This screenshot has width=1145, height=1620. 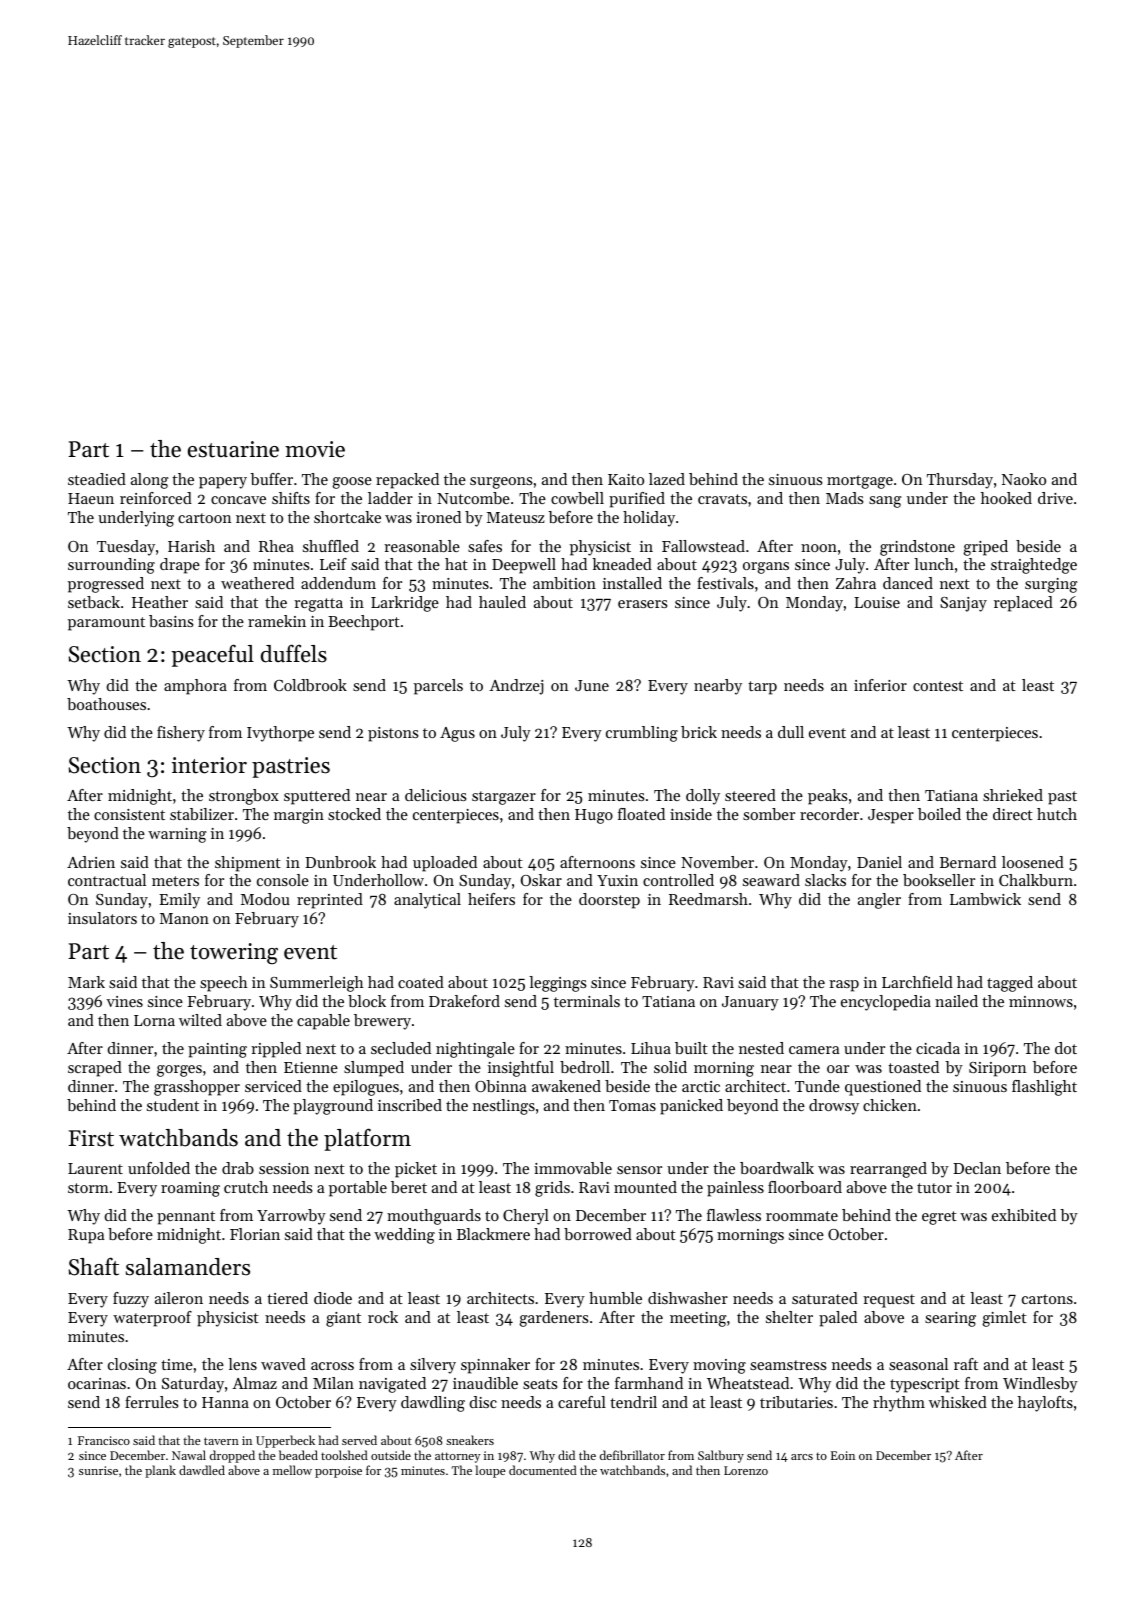 What do you see at coordinates (645, 1187) in the screenshot?
I see `mounted` at bounding box center [645, 1187].
